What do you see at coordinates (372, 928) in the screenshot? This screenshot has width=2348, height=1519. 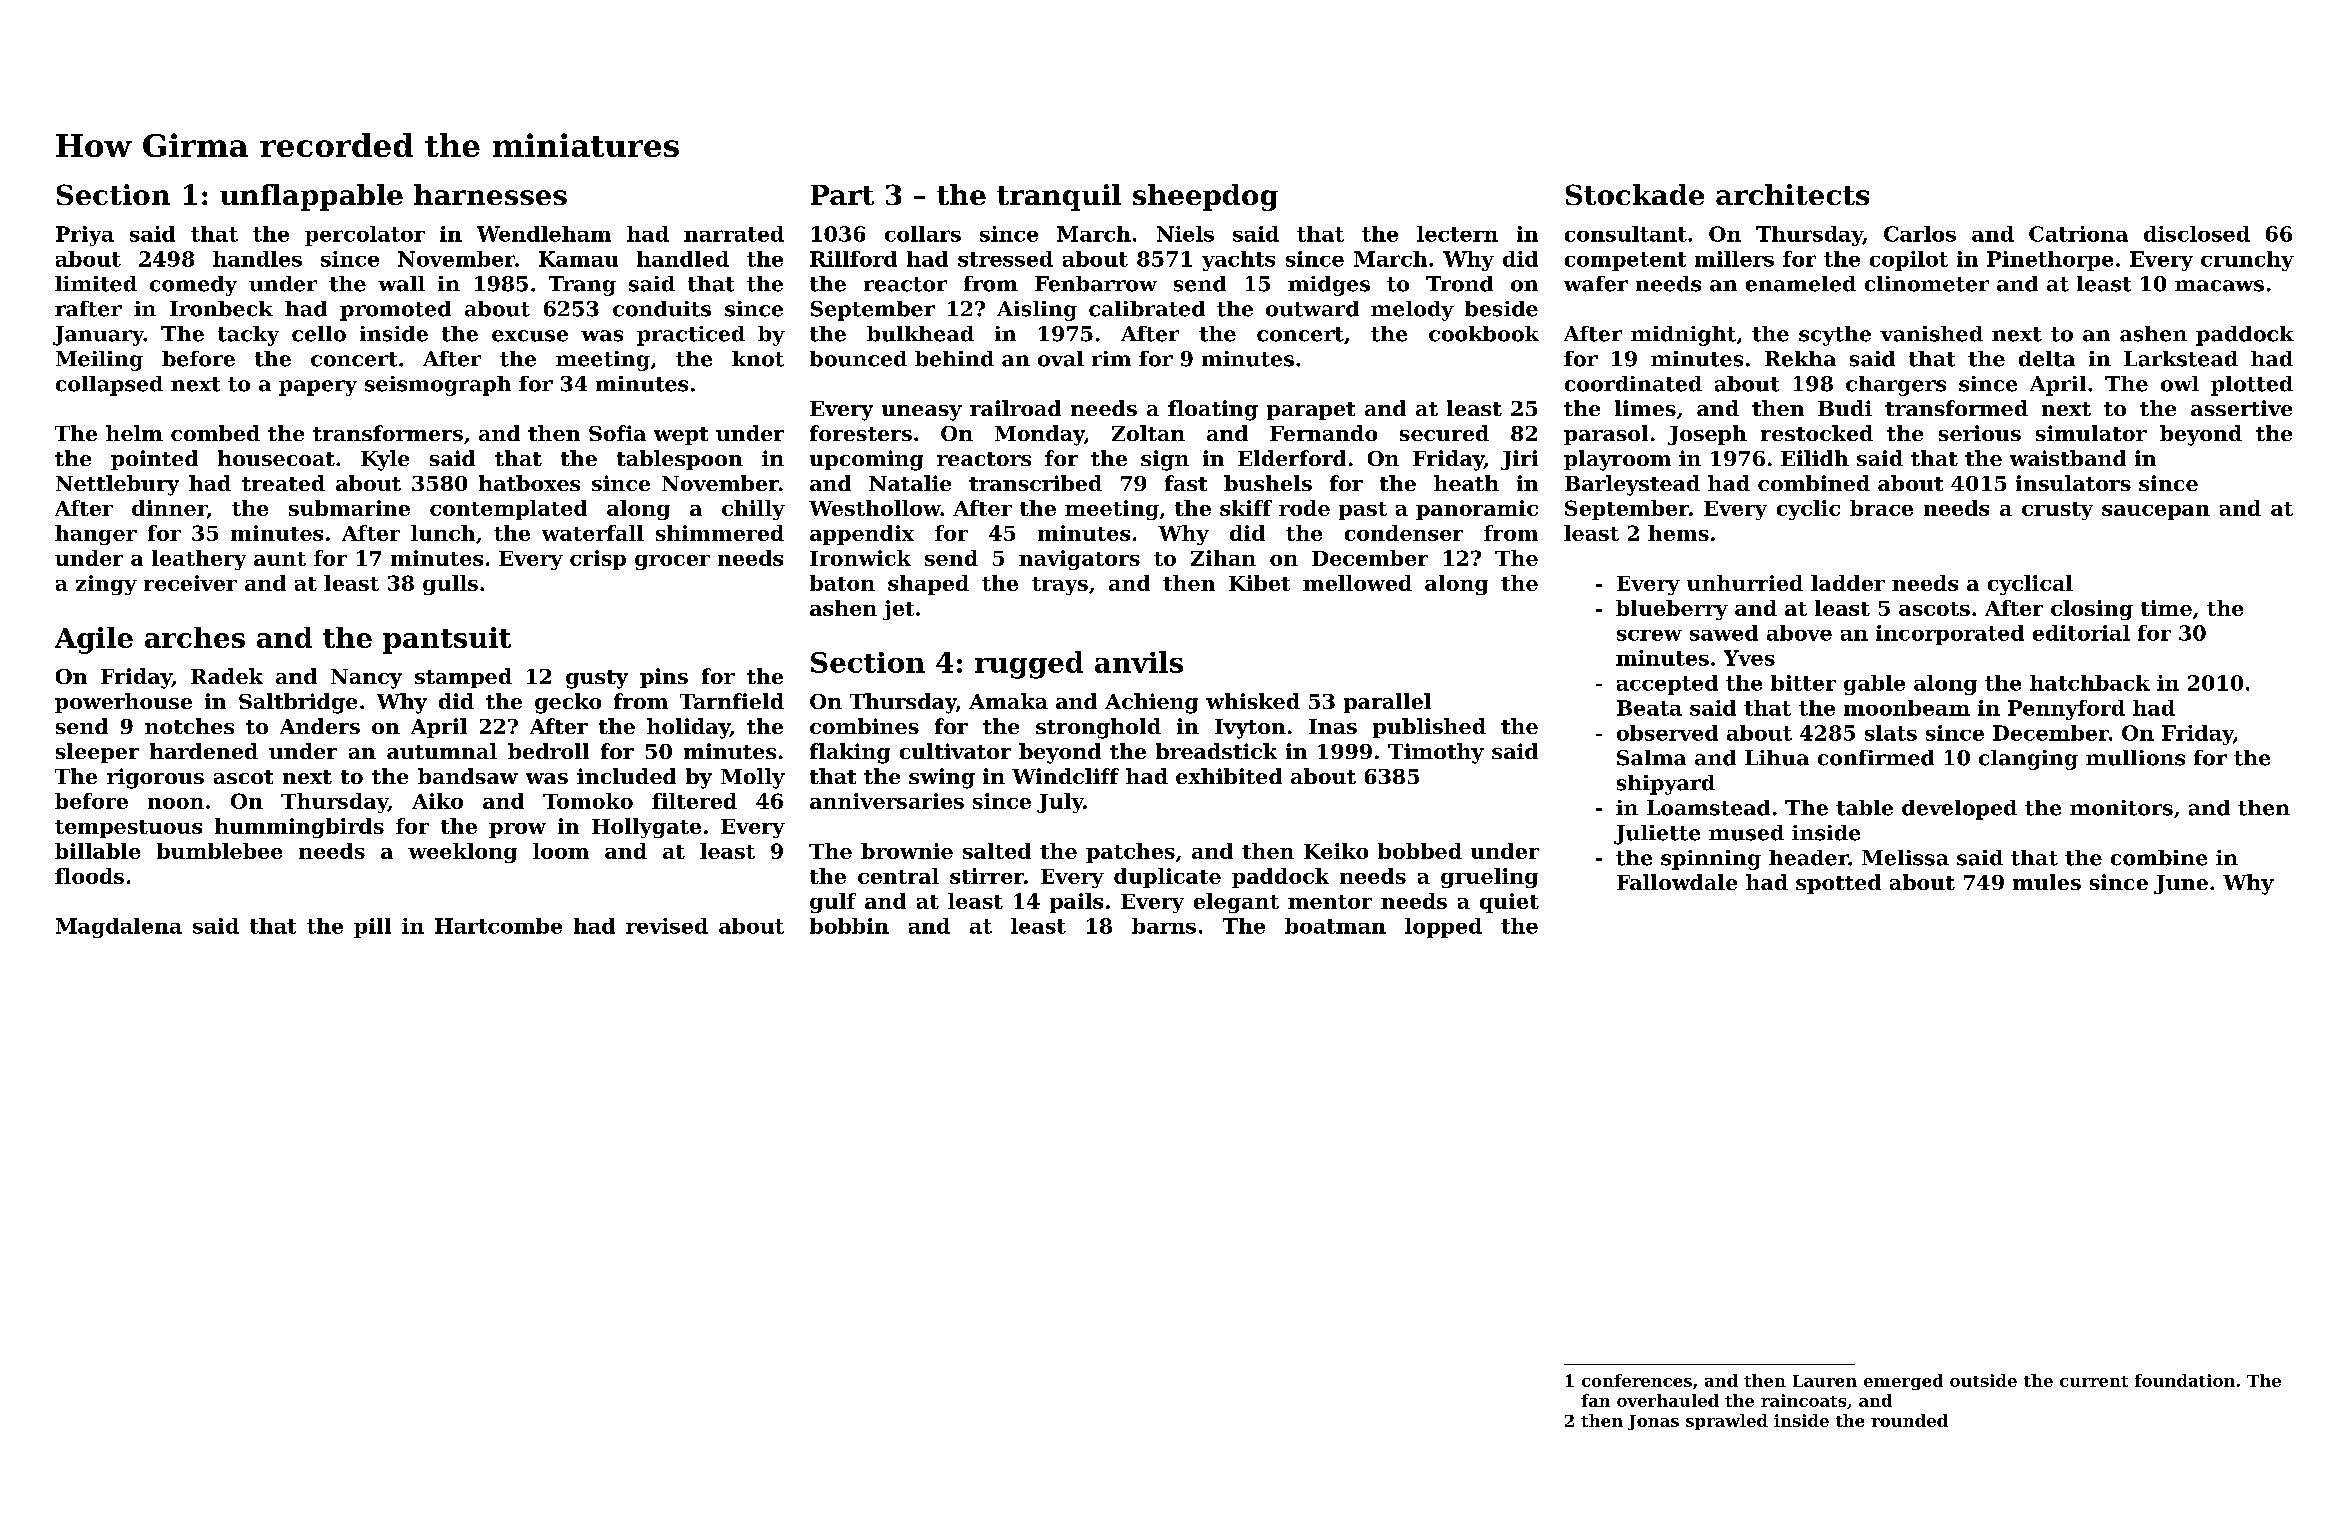 I see `pill` at bounding box center [372, 928].
